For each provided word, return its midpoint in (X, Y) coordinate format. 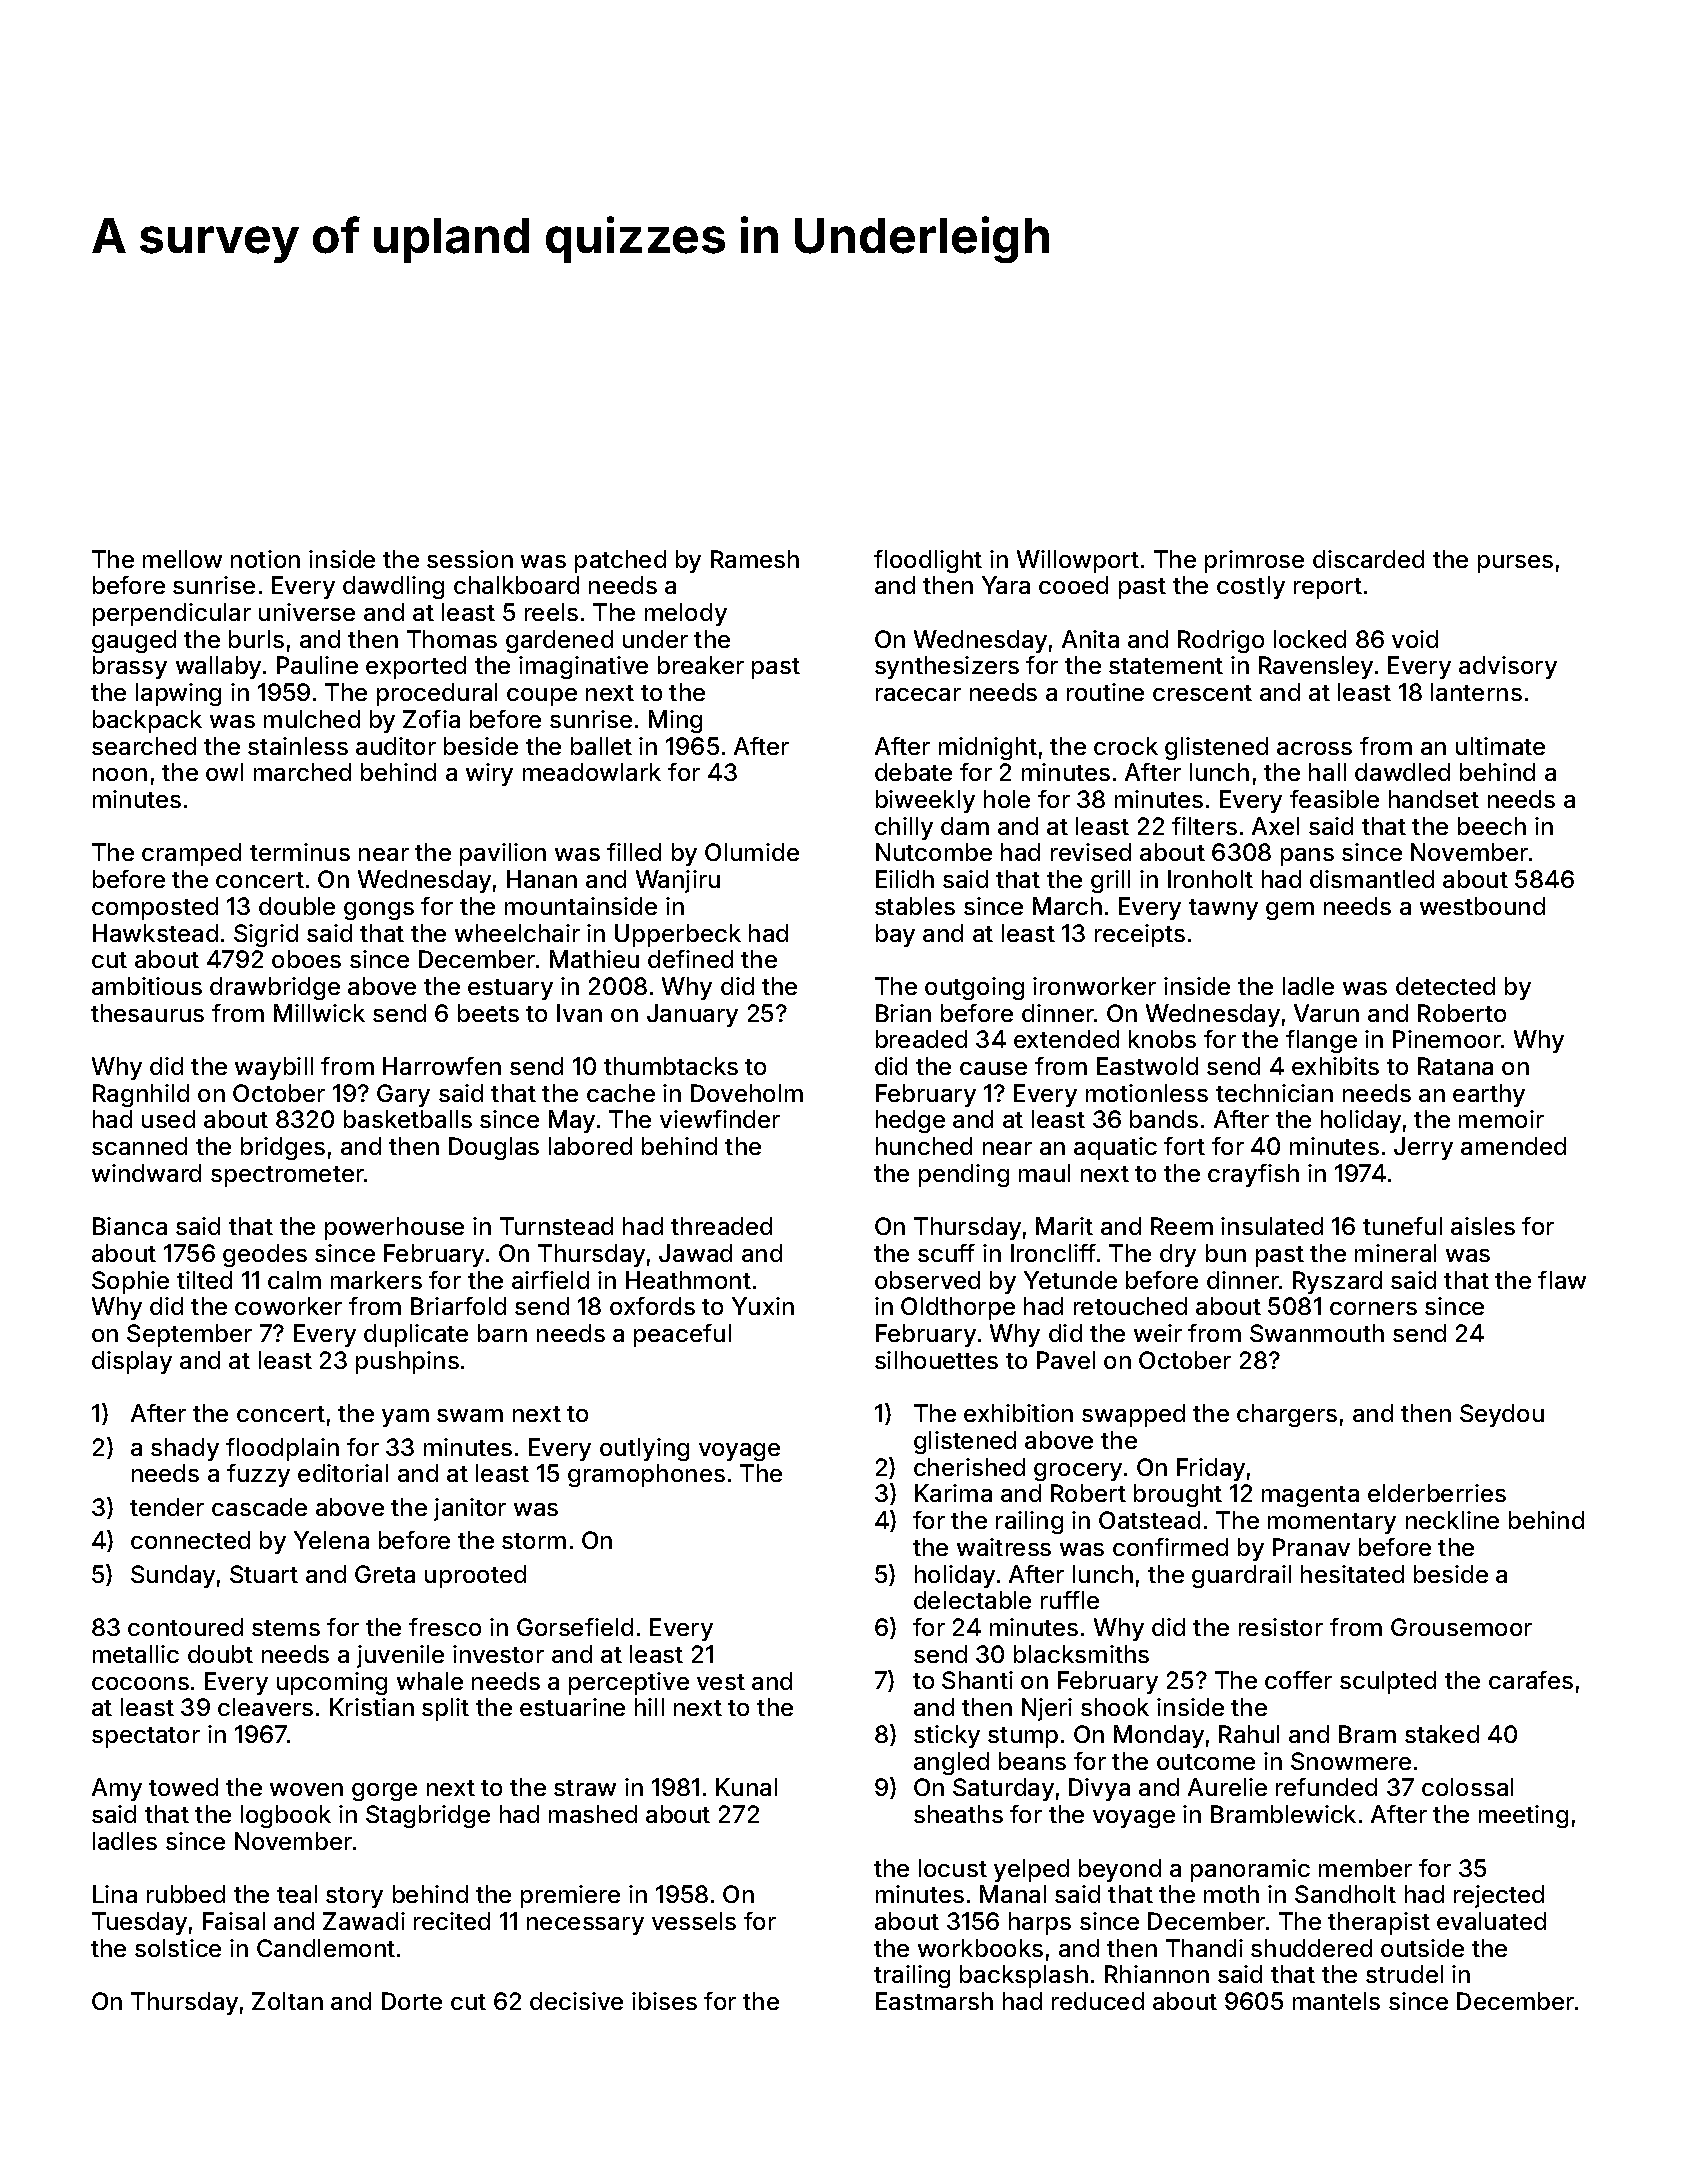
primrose (1254, 561)
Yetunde (1070, 1280)
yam (405, 1418)
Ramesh (755, 559)
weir (1158, 1333)
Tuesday (139, 1923)
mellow (182, 559)
